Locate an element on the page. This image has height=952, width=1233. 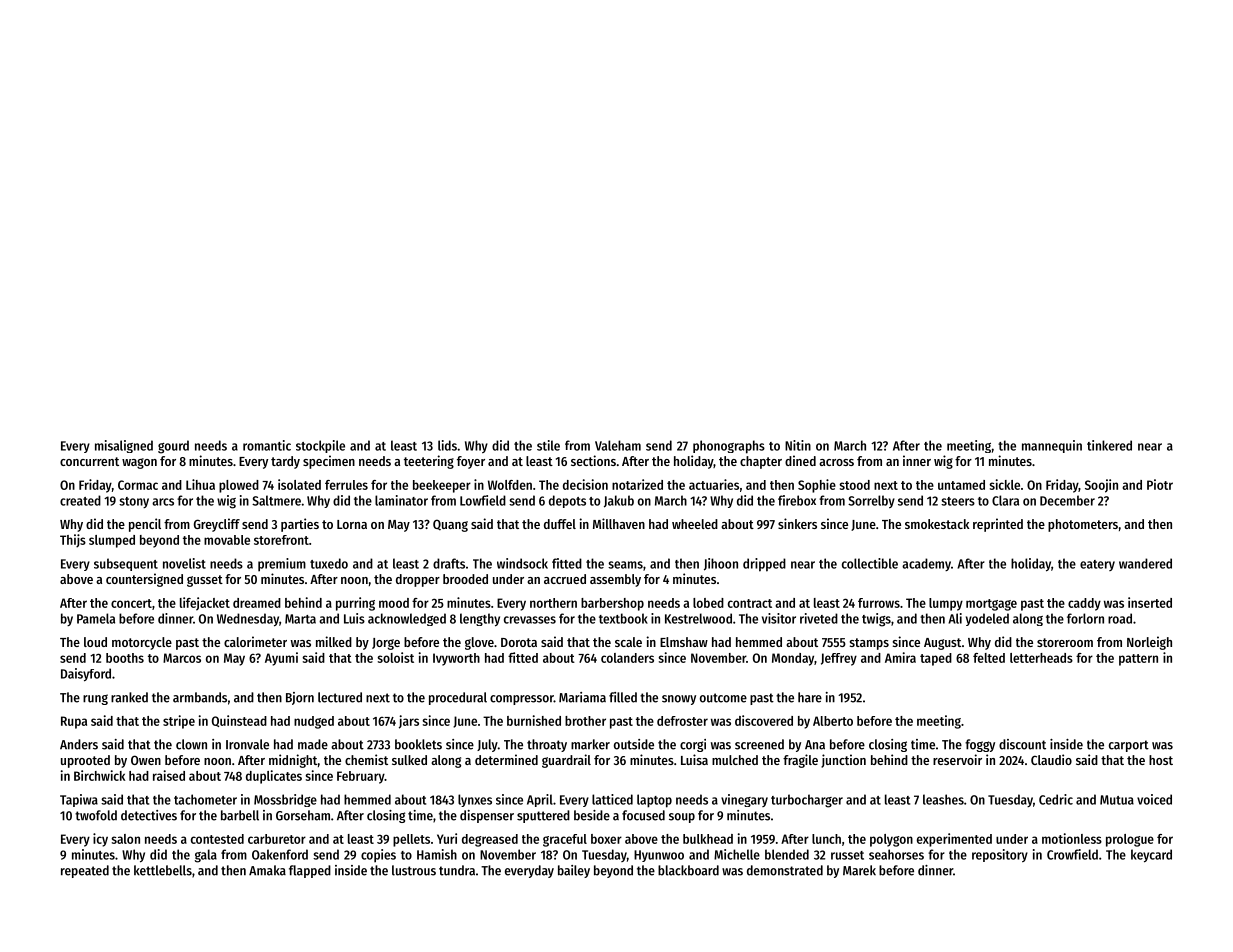
determined is located at coordinates (506, 759).
